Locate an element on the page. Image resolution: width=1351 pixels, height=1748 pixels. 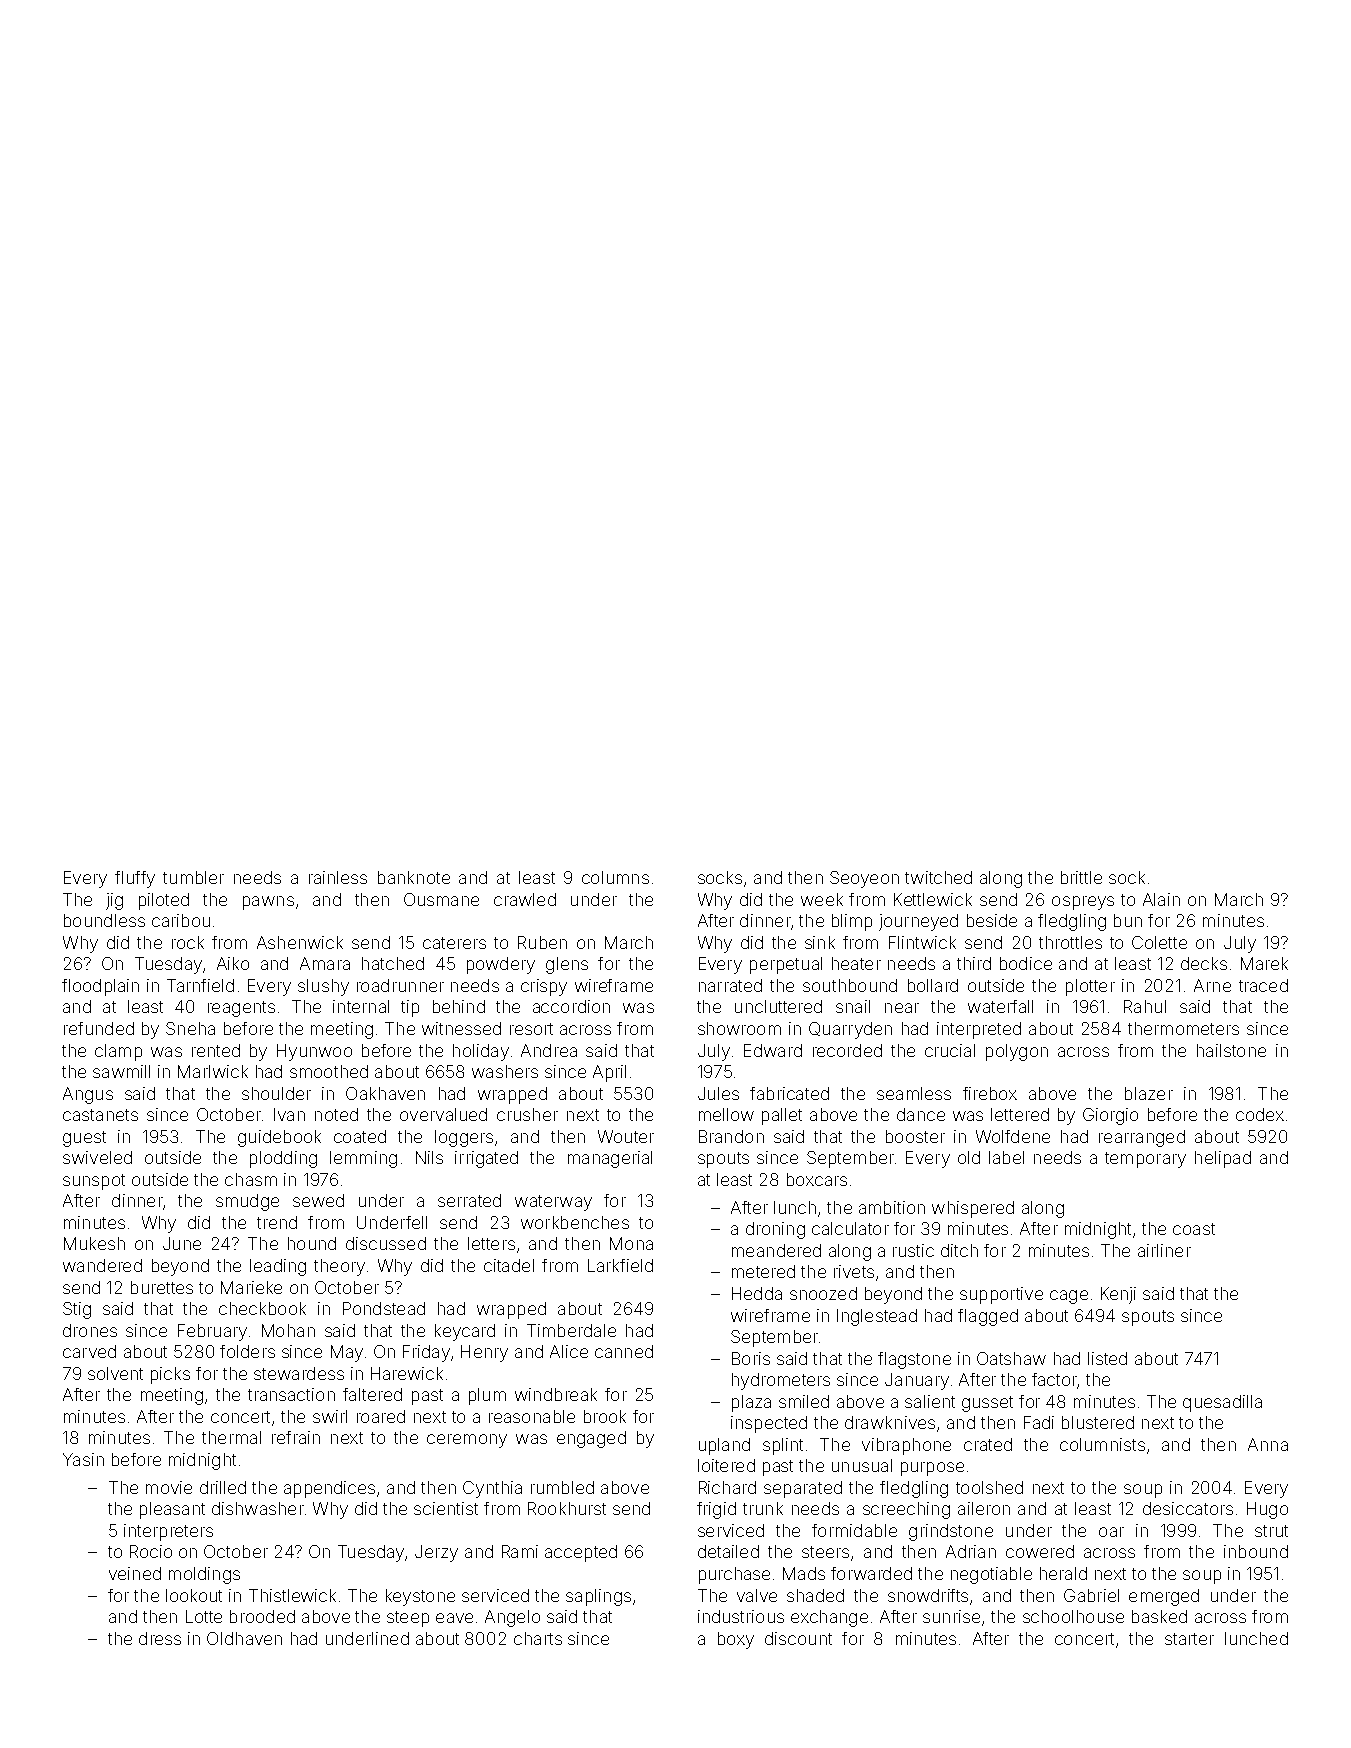
hailstone is located at coordinates (1231, 1050).
